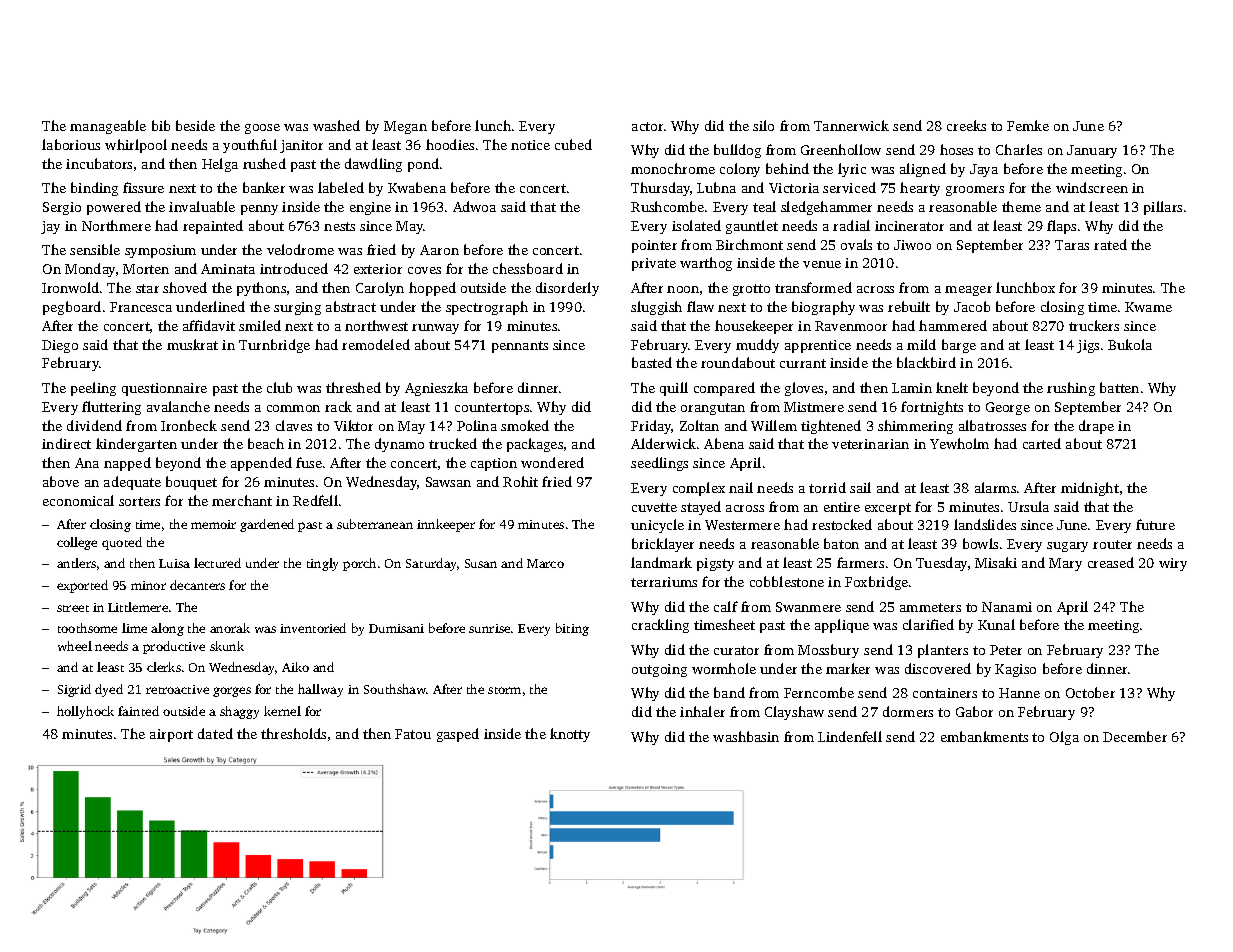 This screenshot has height=952, width=1233. Describe the element at coordinates (195, 125) in the screenshot. I see `beside` at that location.
